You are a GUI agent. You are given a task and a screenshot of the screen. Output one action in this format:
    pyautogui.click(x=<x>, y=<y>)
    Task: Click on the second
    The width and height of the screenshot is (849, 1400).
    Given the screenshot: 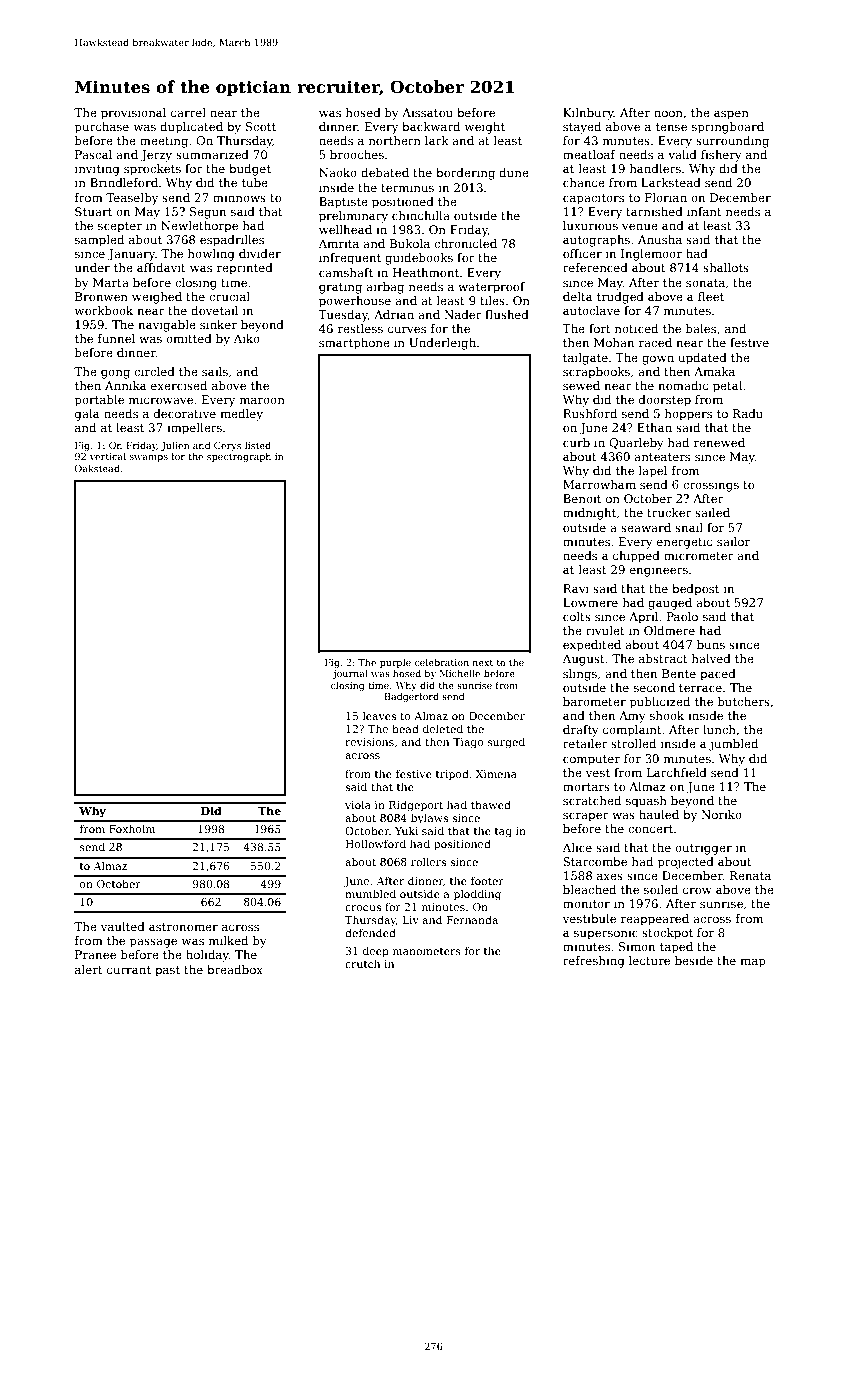 What is the action you would take?
    pyautogui.click(x=654, y=687)
